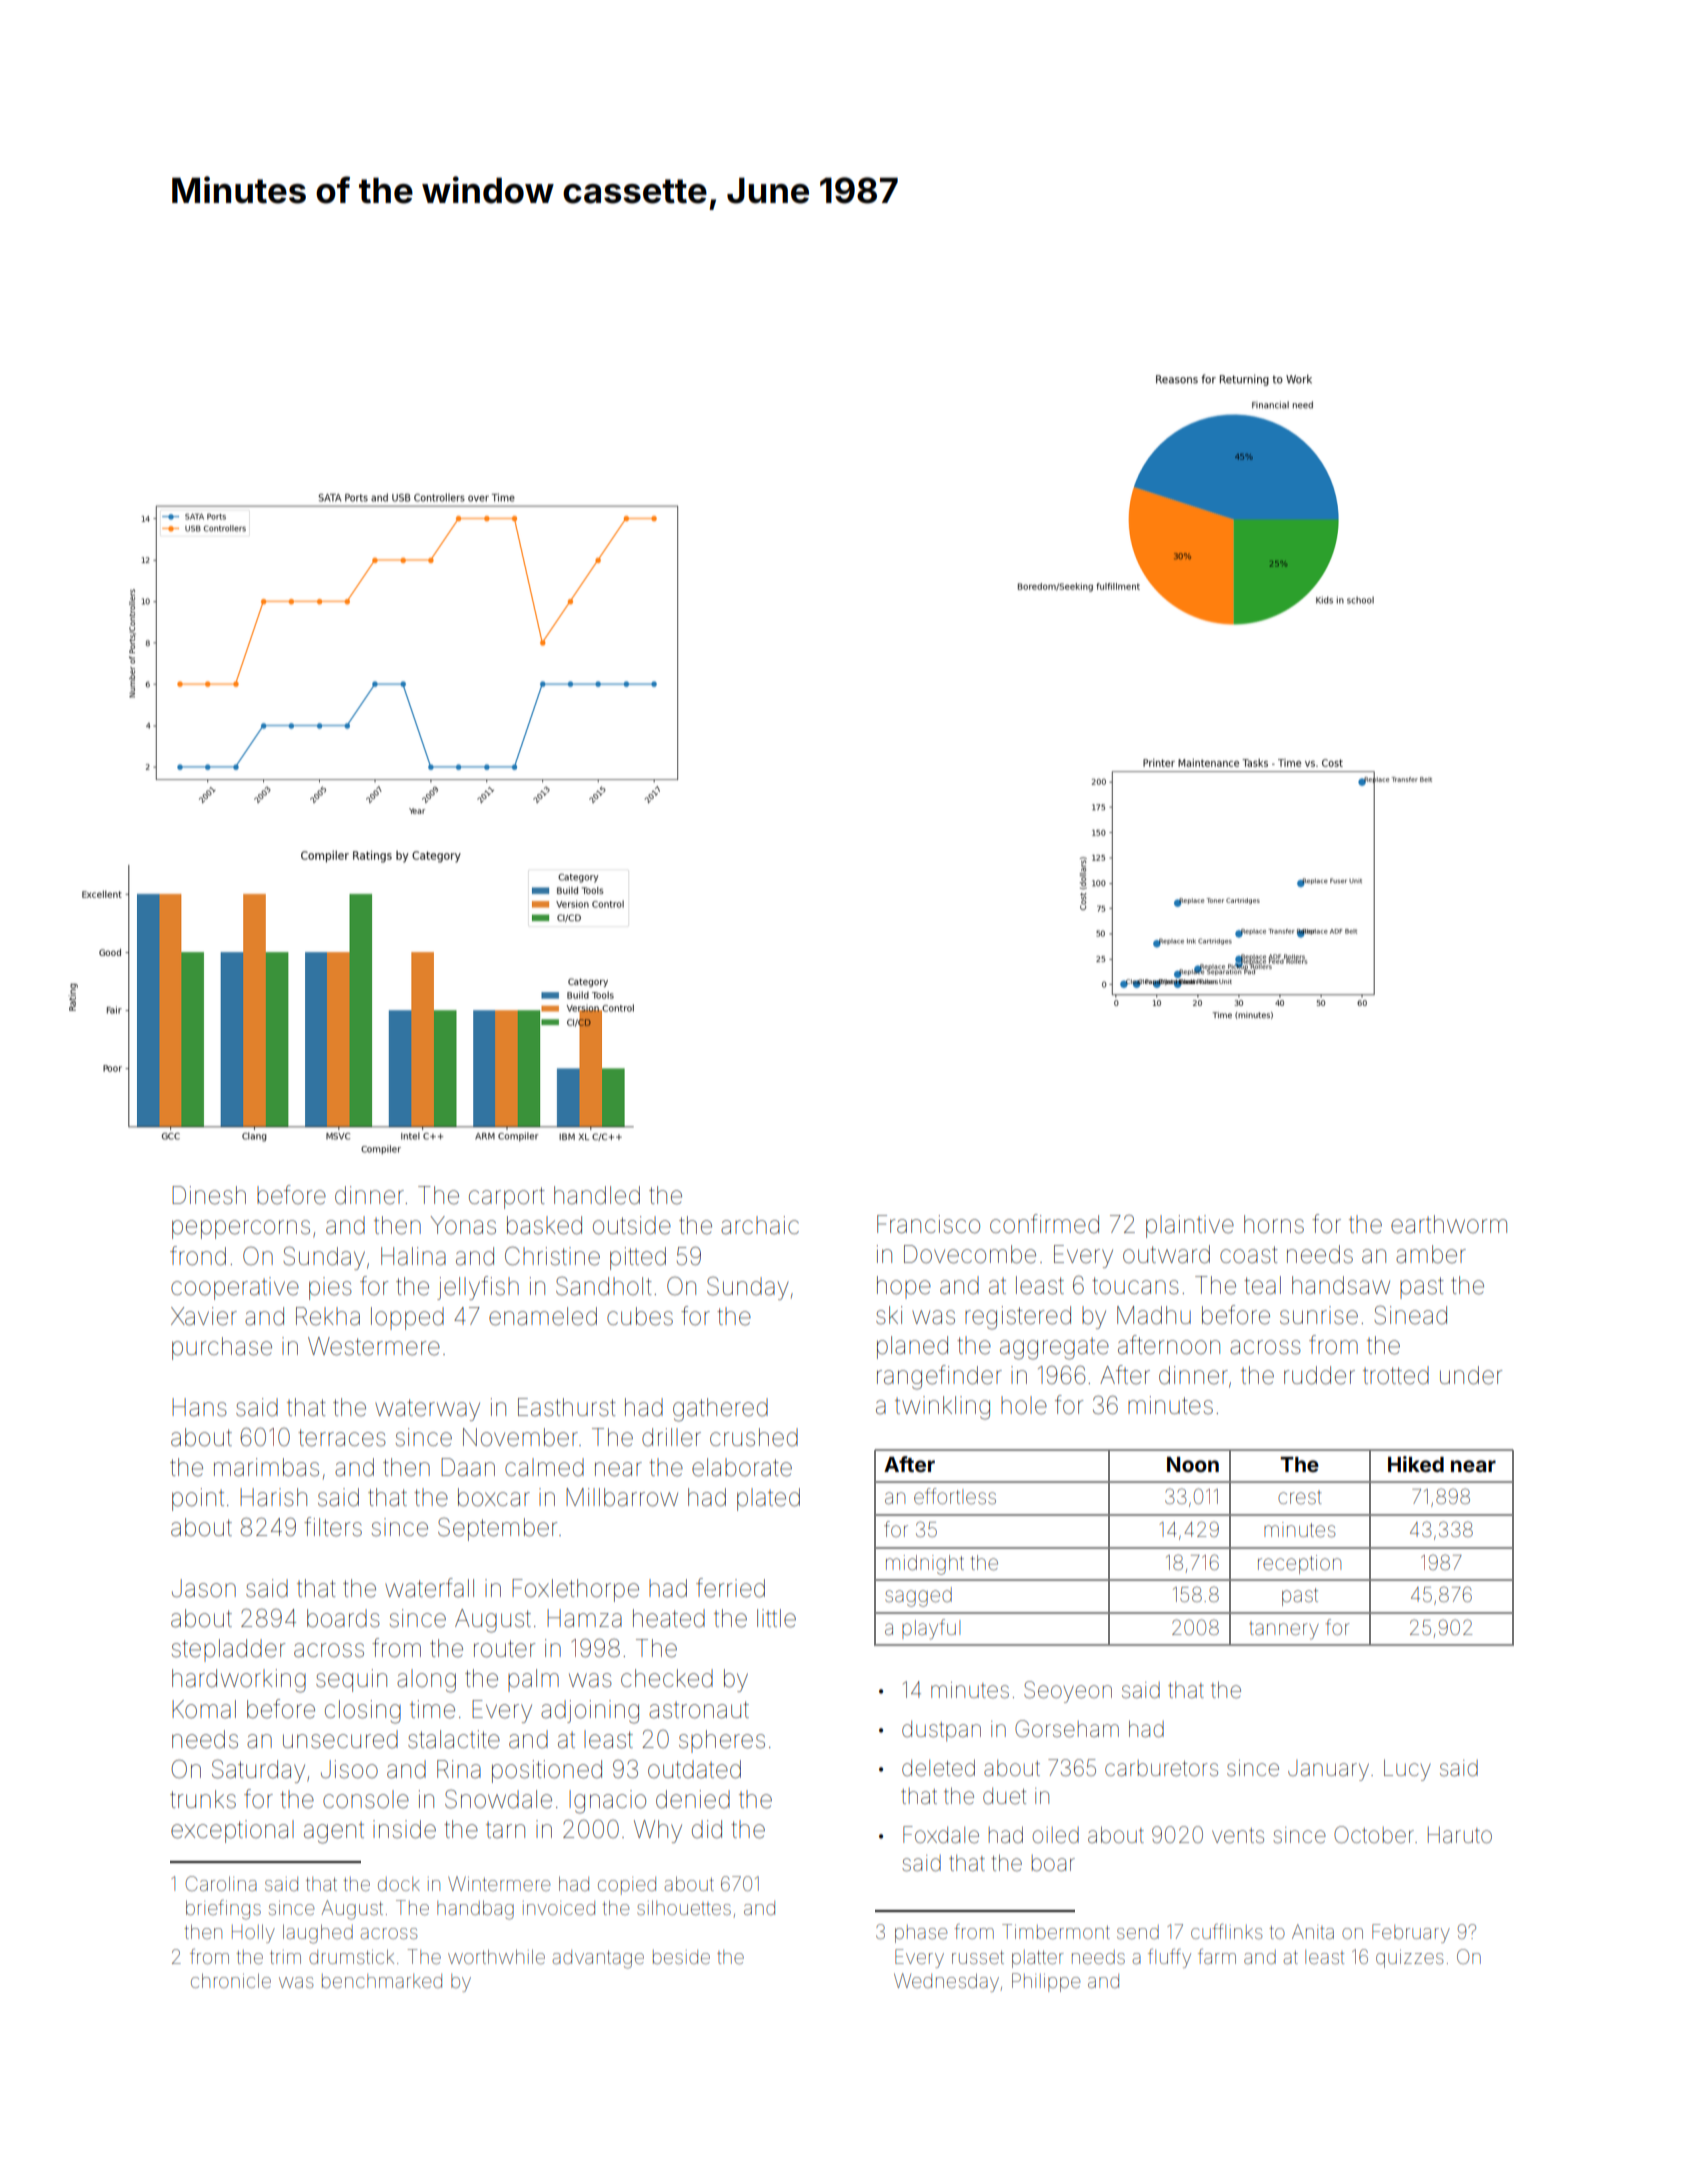 The width and height of the page is (1683, 2178). What do you see at coordinates (1396, 1375) in the page?
I see `trotted` at bounding box center [1396, 1375].
